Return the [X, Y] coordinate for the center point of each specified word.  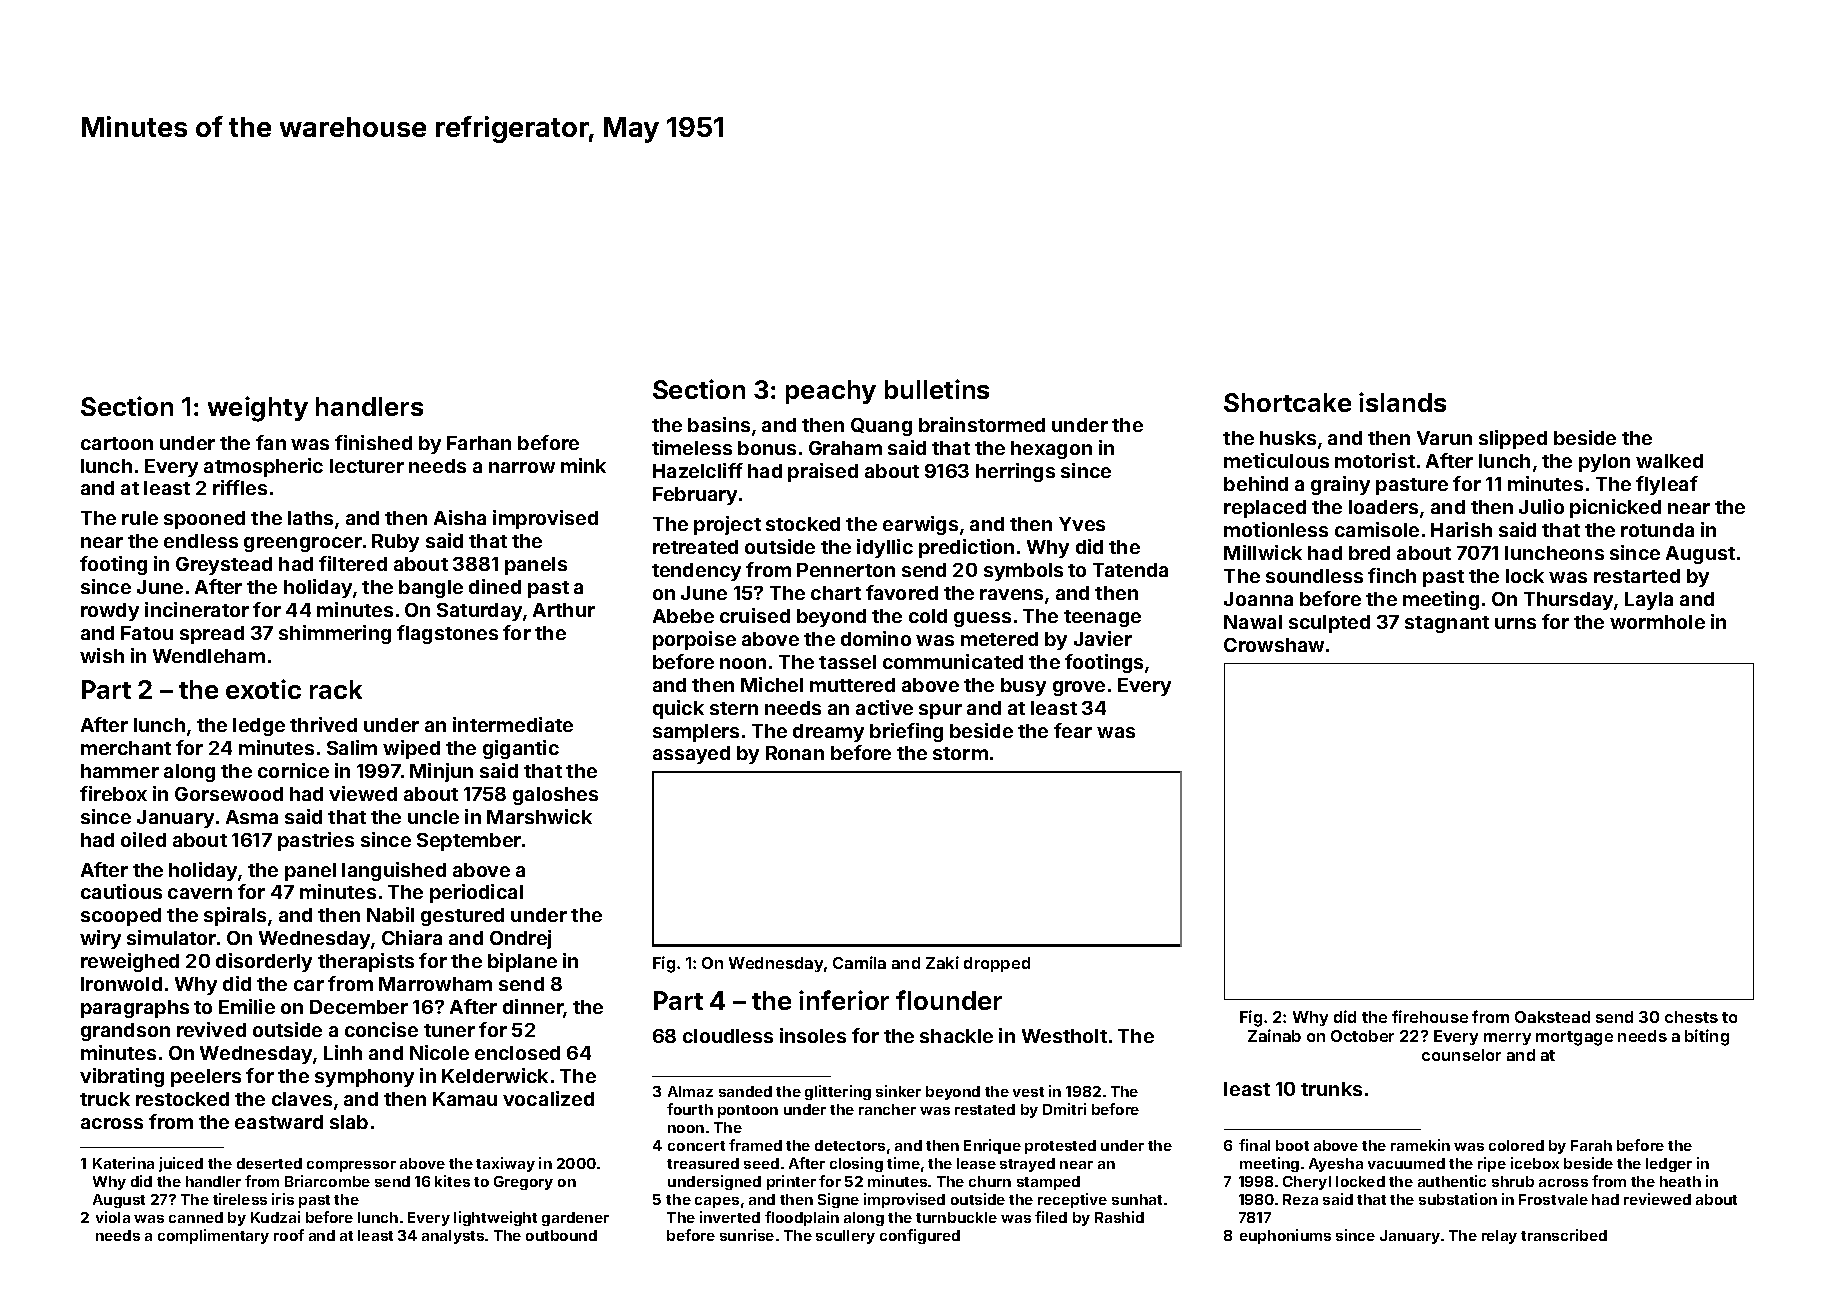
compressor [351, 1166]
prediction [966, 548]
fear [1073, 730]
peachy [831, 392]
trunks [1331, 1089]
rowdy [110, 612]
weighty [258, 409]
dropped [997, 964]
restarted [1637, 576]
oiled [143, 839]
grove [1079, 688]
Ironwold [121, 984]
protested [1060, 1147]
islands [1402, 402]
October [1362, 1036]
